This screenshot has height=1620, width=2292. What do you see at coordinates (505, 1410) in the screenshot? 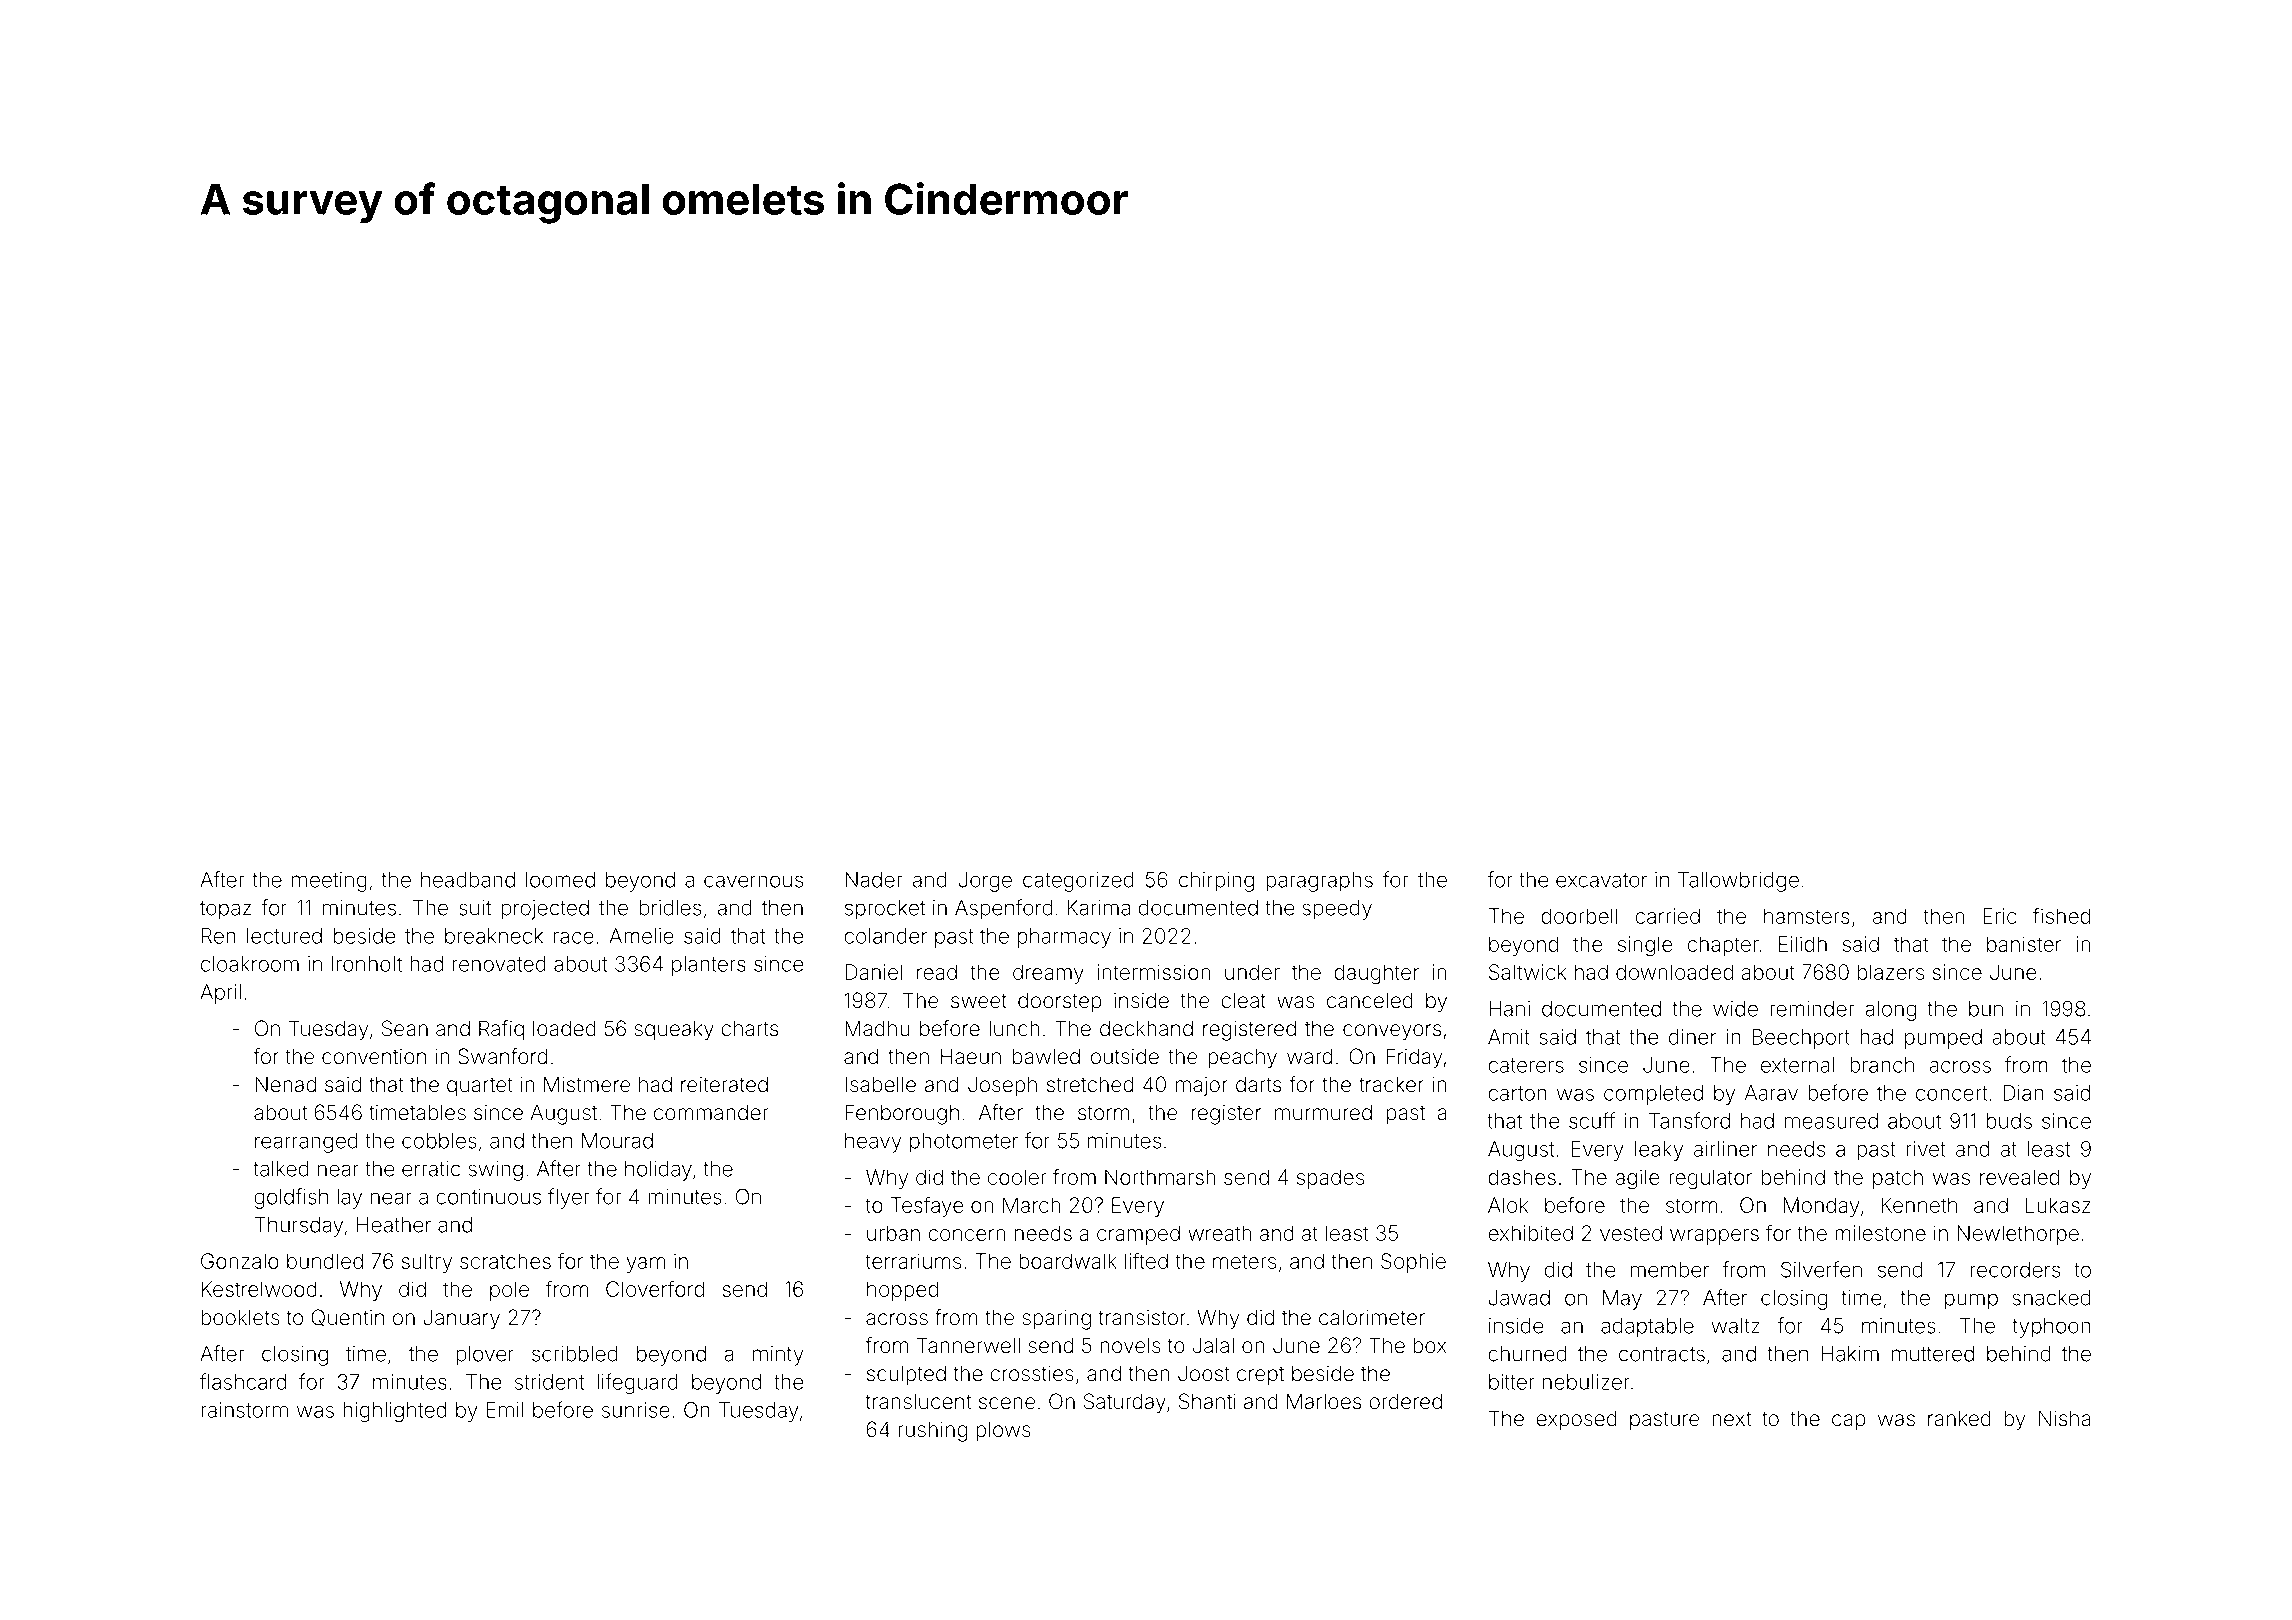
I see `Emil` at bounding box center [505, 1410].
